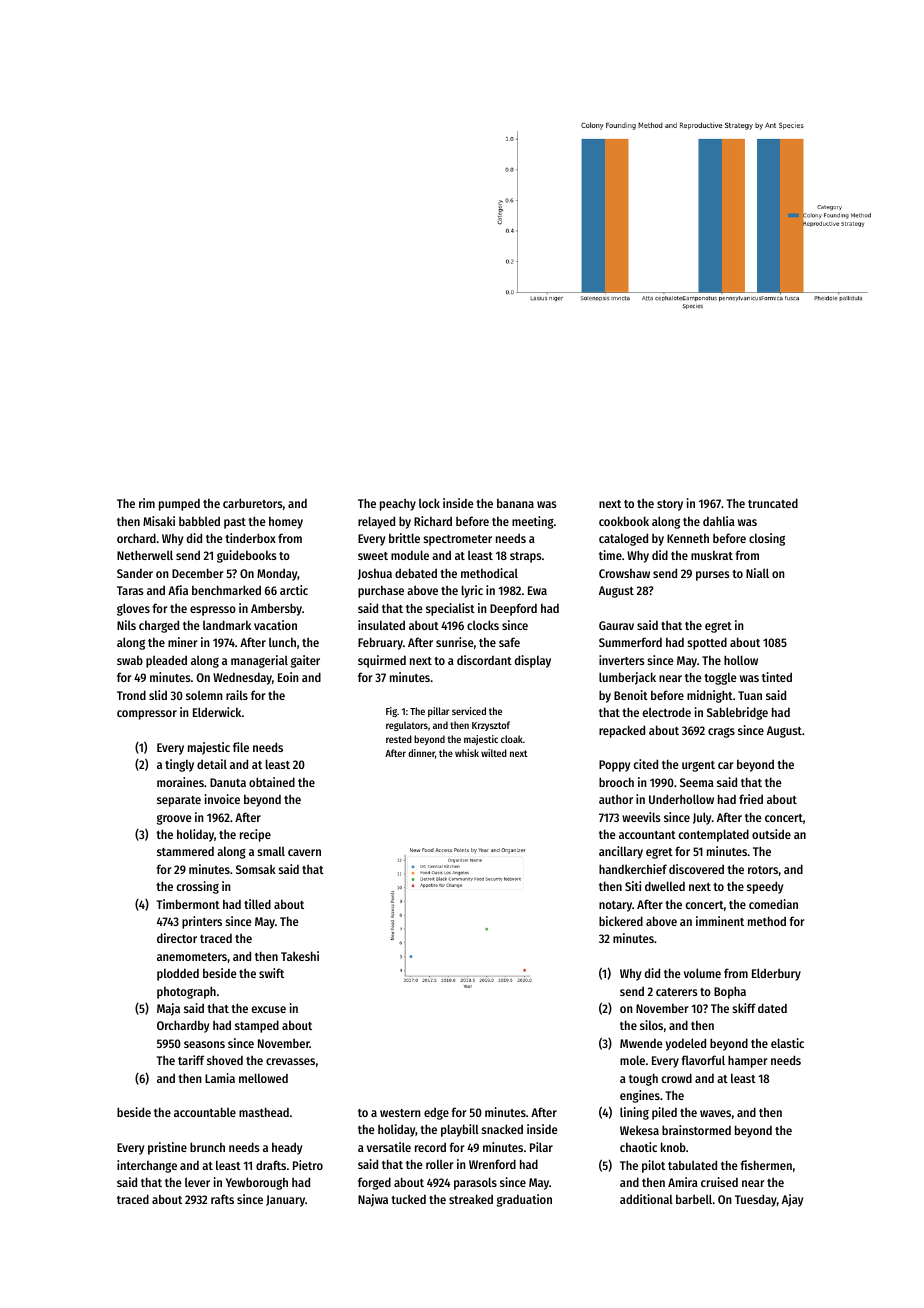 This screenshot has width=924, height=1308. Describe the element at coordinates (757, 573) in the screenshot. I see `Niall` at that location.
